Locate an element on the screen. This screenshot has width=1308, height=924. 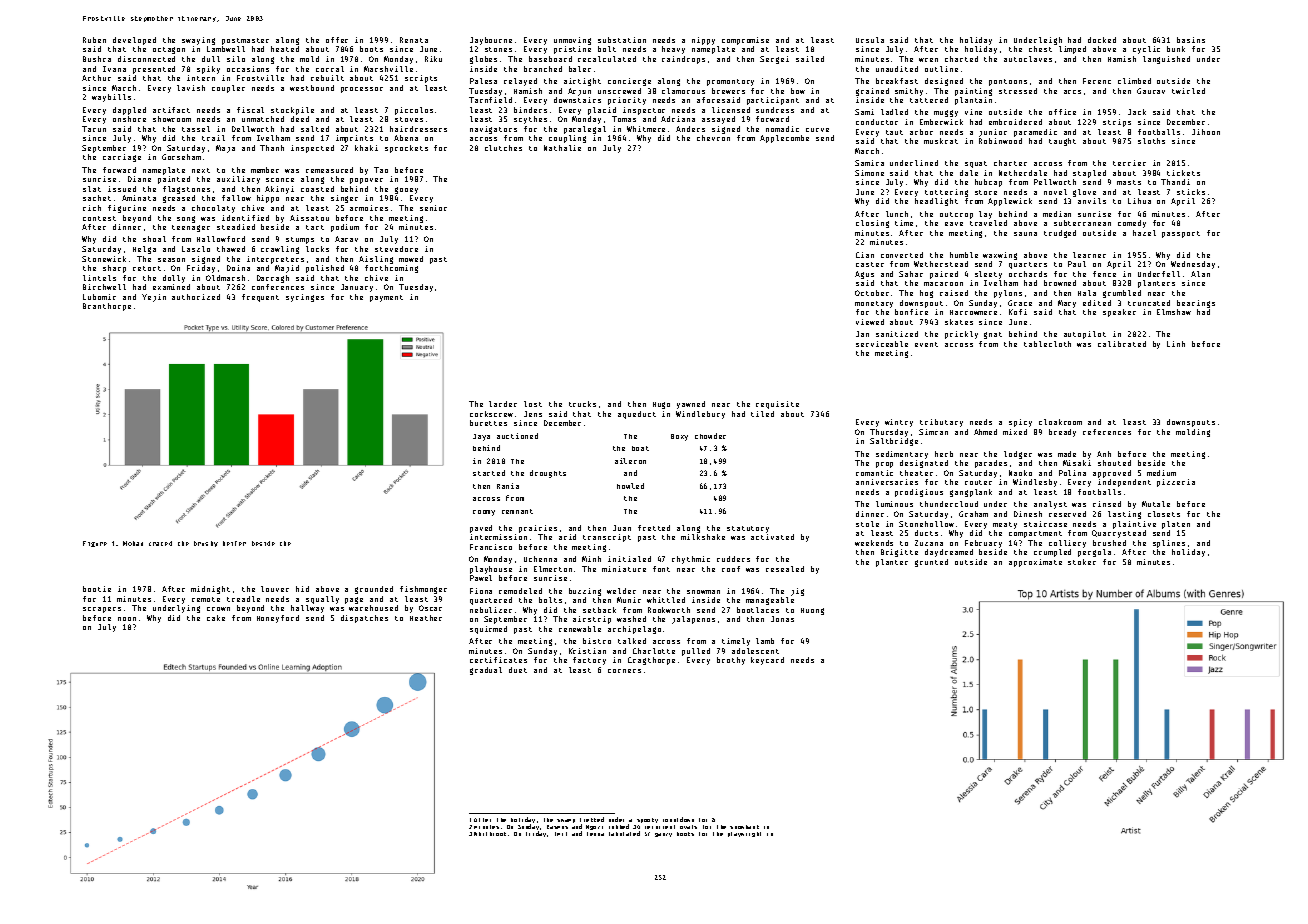
larder is located at coordinates (503, 404).
